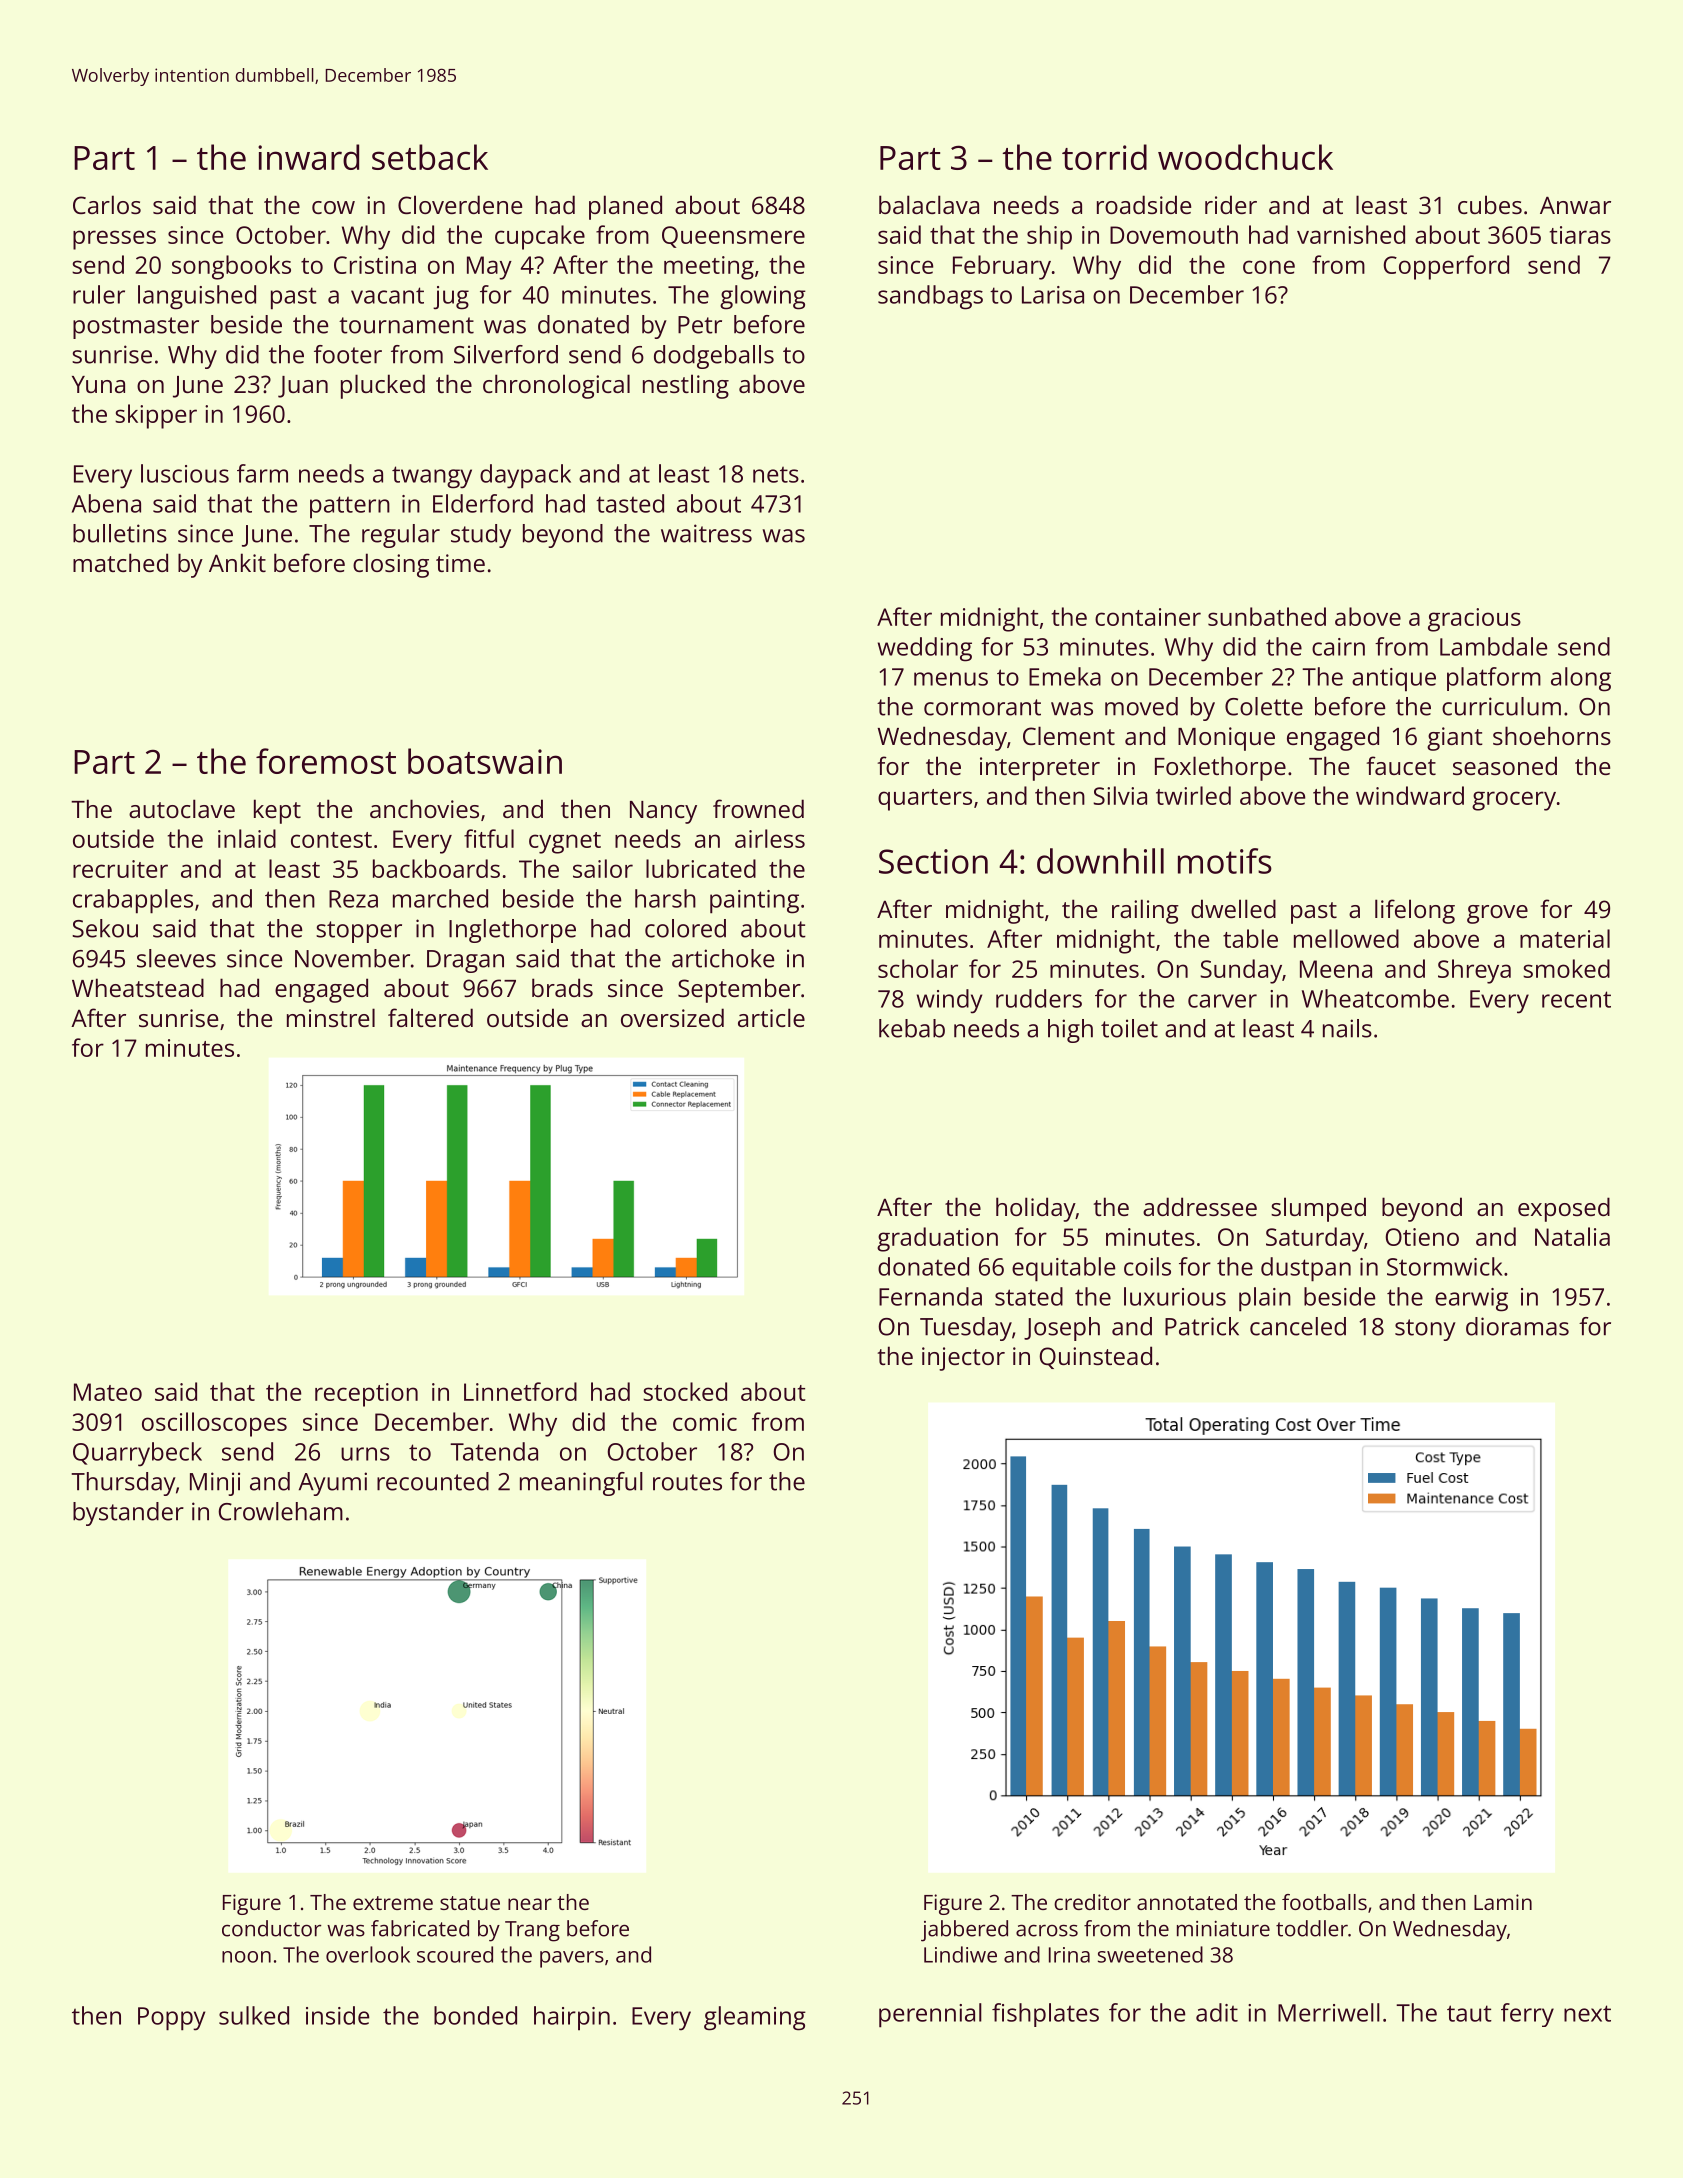  I want to click on stony, so click(1425, 1330).
